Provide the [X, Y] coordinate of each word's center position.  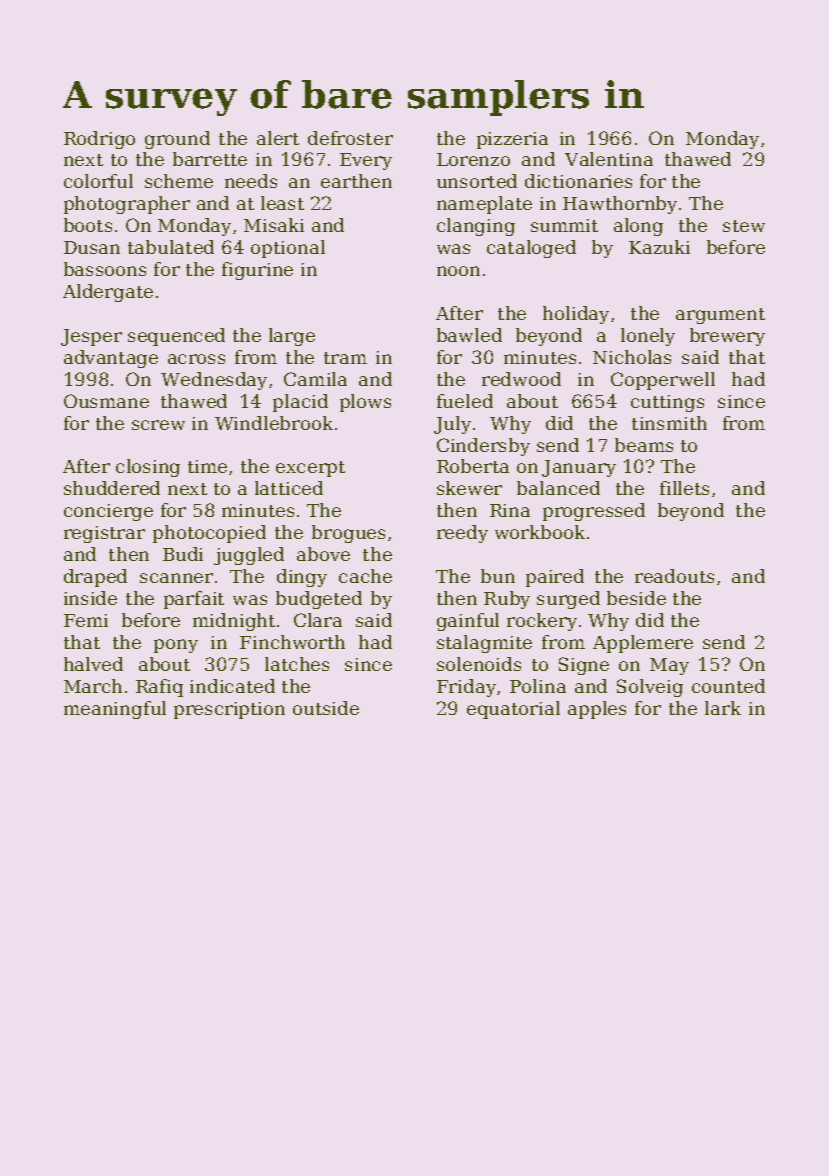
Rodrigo [99, 140]
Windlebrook [274, 423]
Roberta [473, 466]
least [282, 203]
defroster [350, 138]
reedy [462, 534]
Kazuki [659, 247]
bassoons [105, 269]
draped [95, 578]
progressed [594, 512]
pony [176, 646]
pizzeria [512, 140]
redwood [521, 379]
